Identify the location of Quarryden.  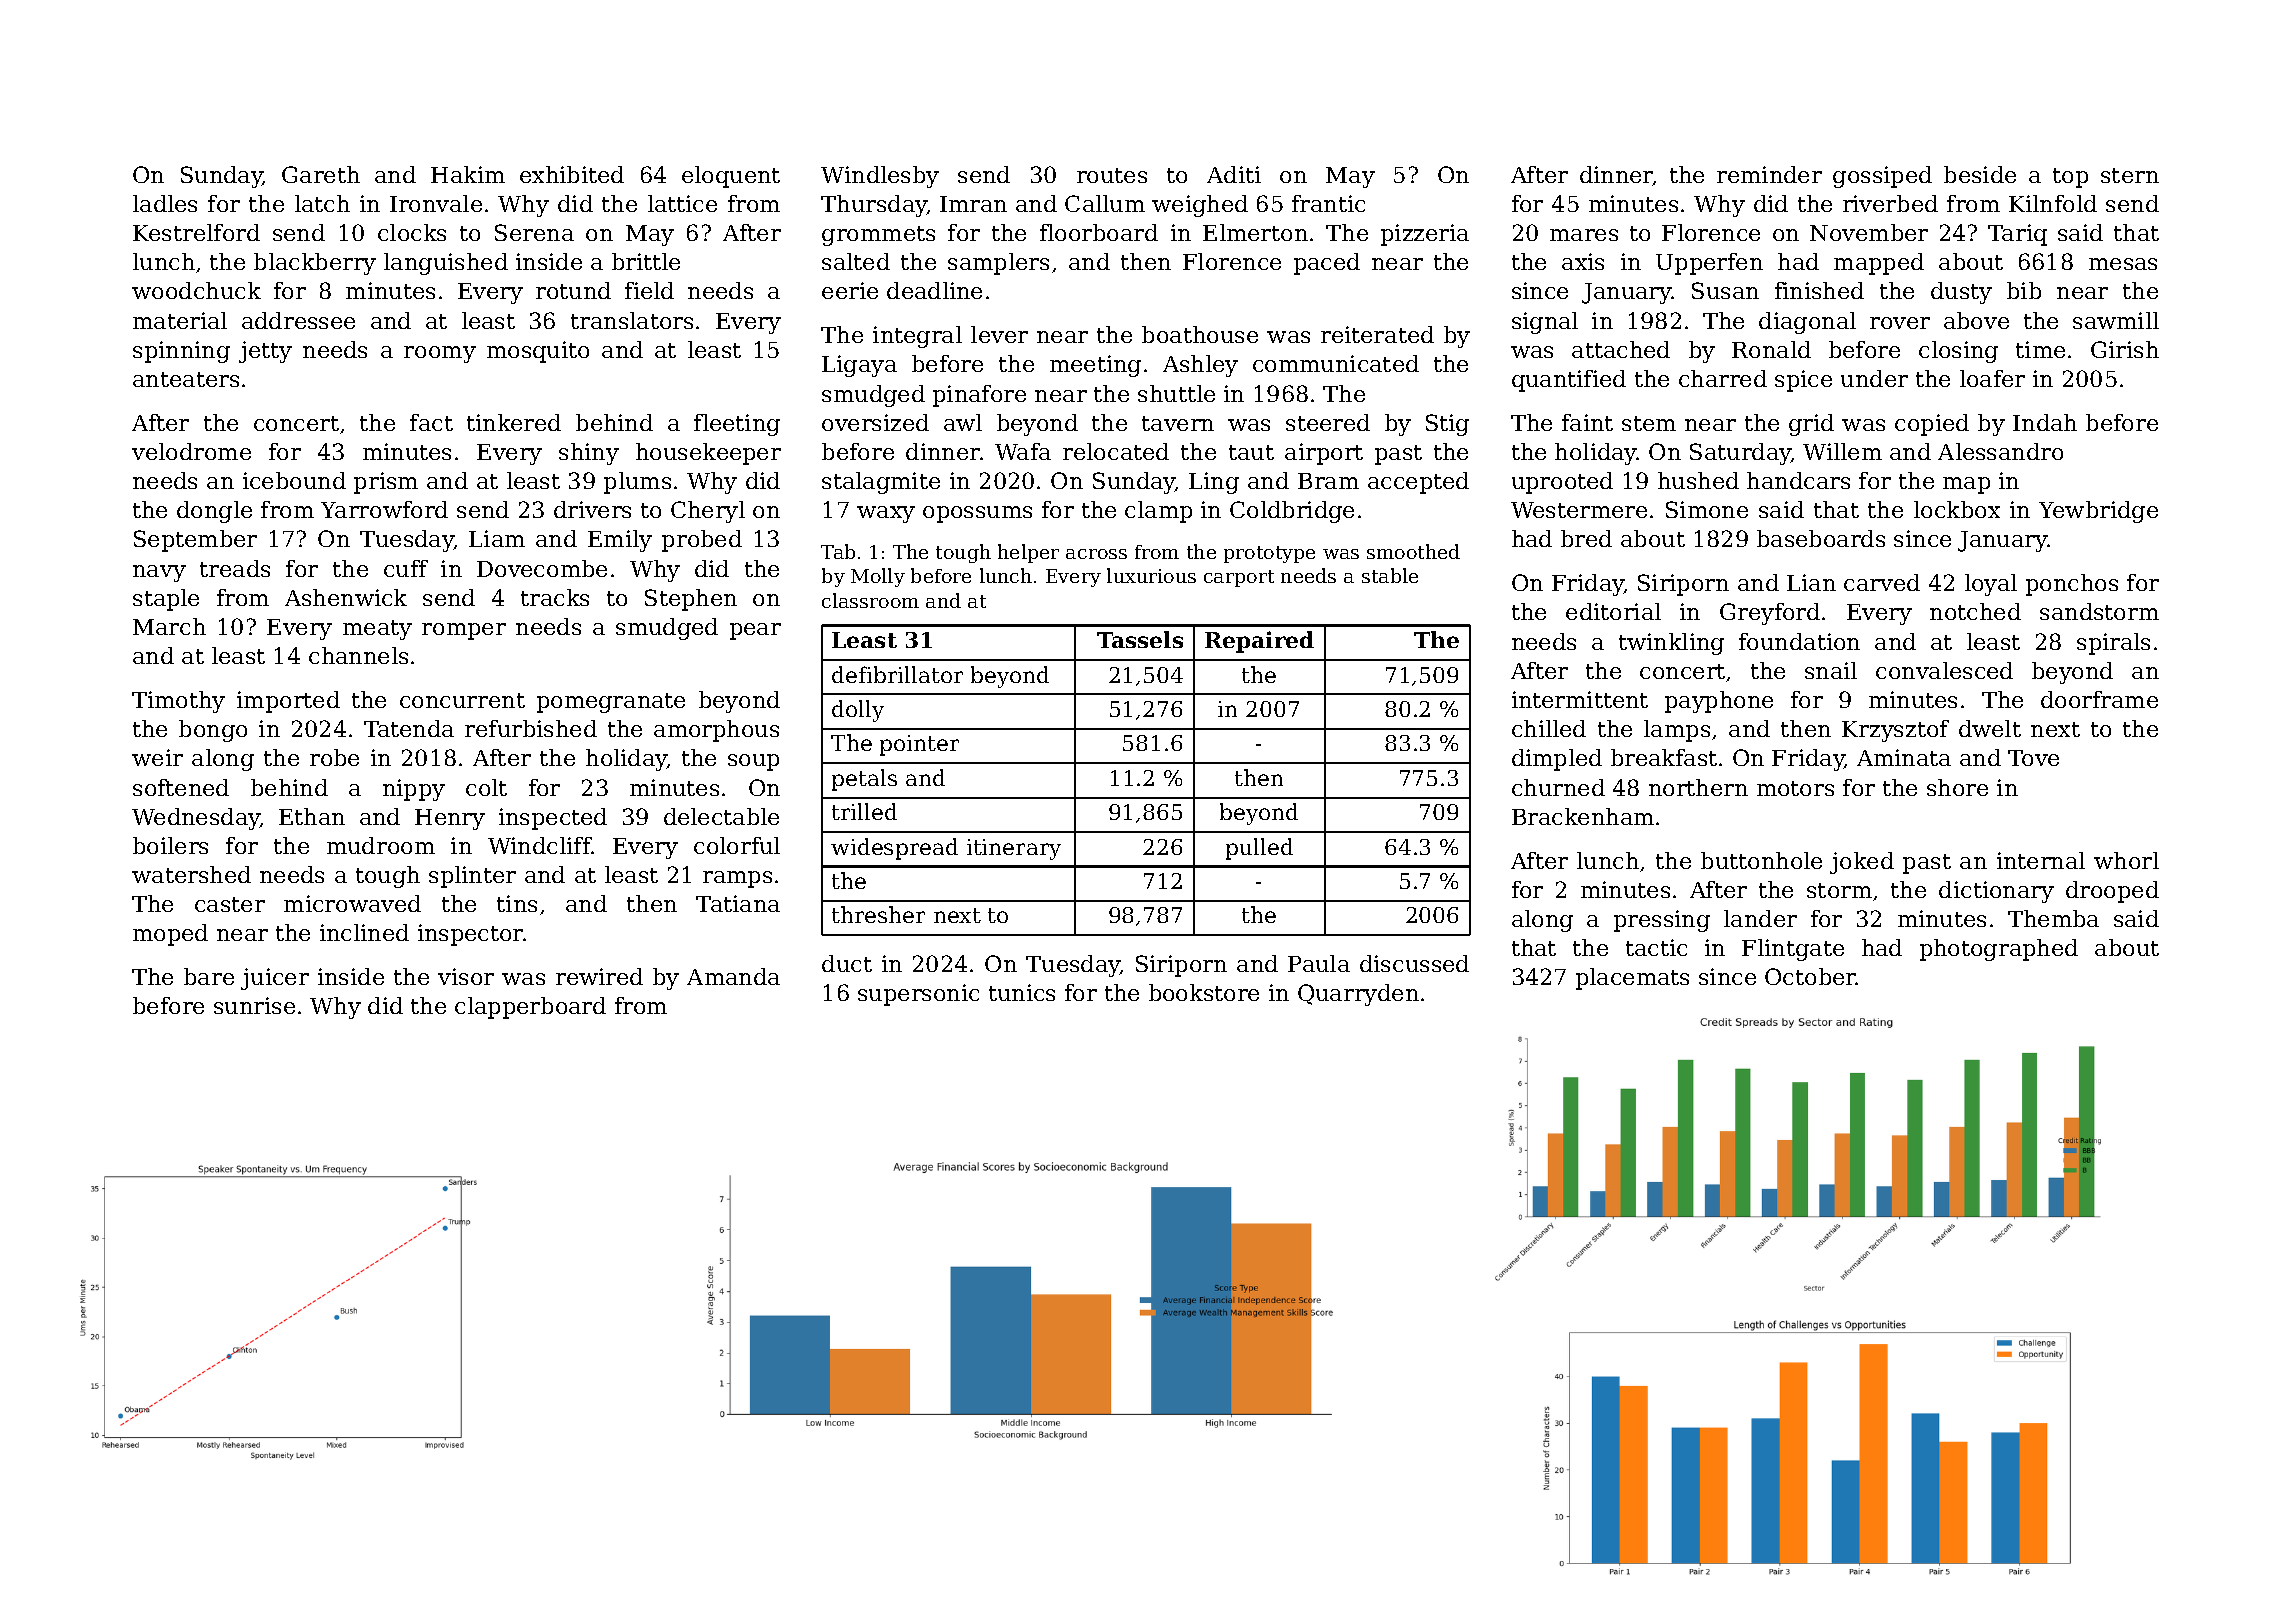
(1358, 995).
